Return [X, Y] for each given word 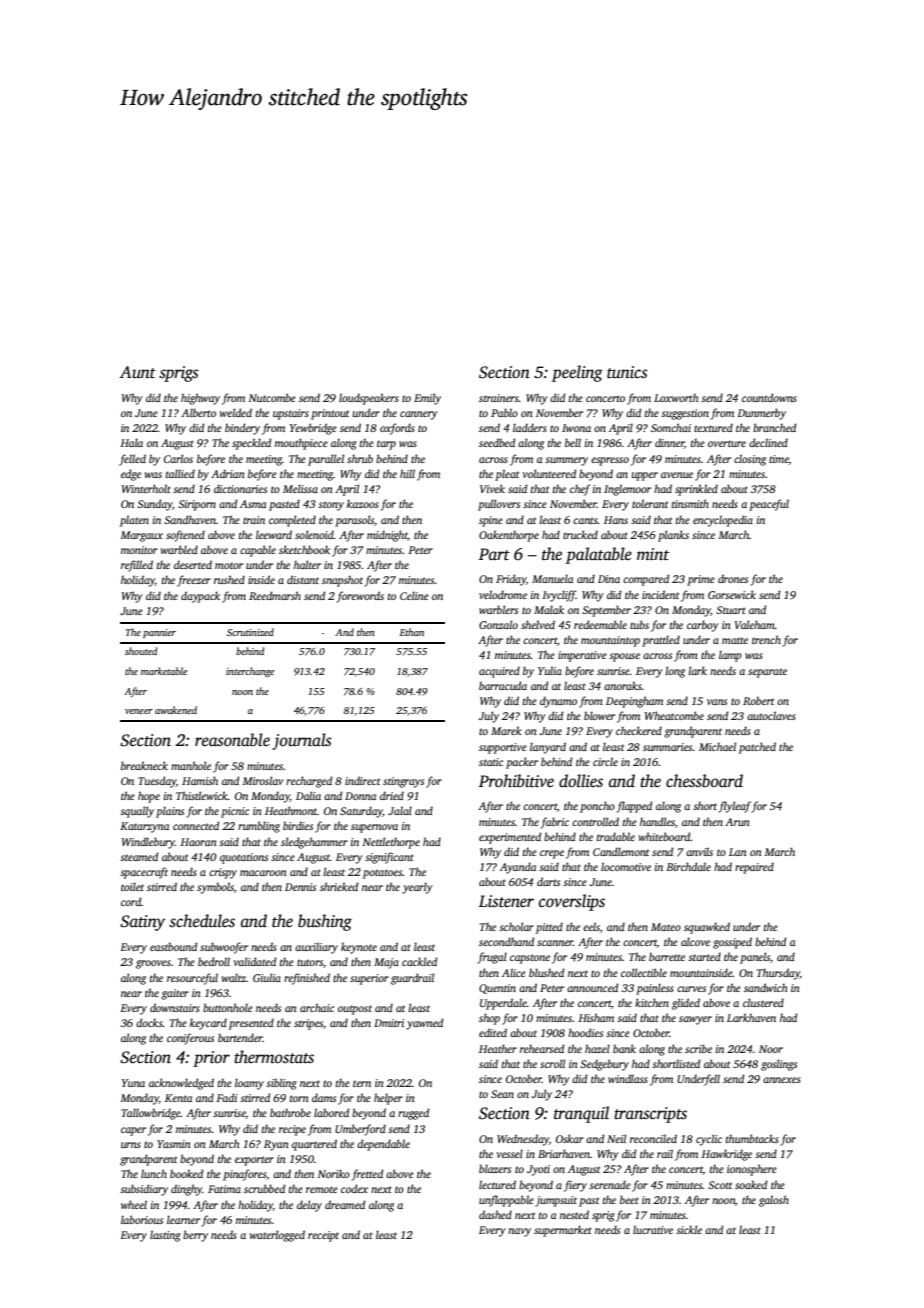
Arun [737, 822]
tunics [627, 372]
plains [170, 812]
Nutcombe [272, 397]
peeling [577, 373]
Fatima [224, 1189]
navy [519, 1232]
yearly [417, 888]
